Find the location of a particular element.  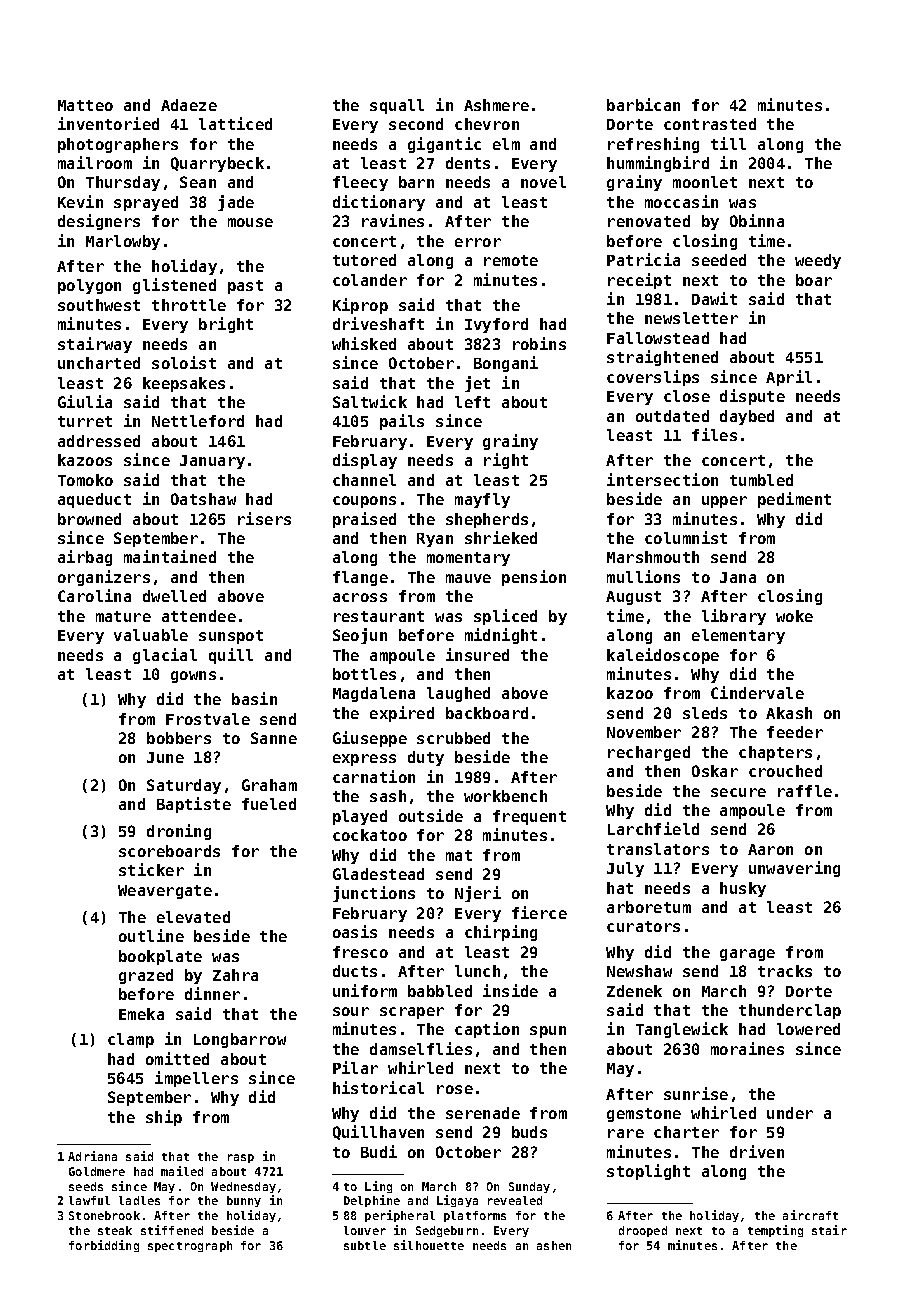

uncharted is located at coordinates (99, 363).
